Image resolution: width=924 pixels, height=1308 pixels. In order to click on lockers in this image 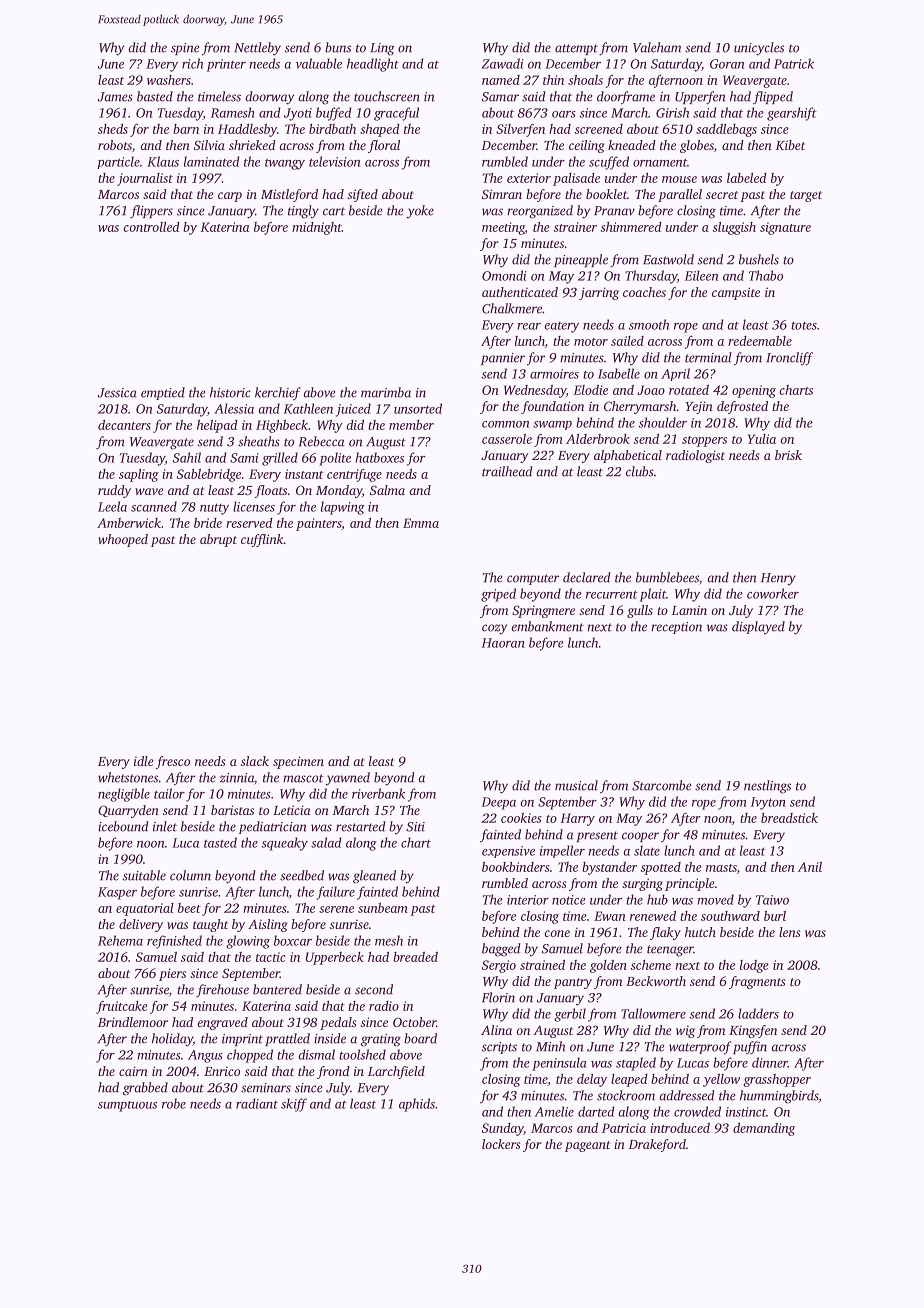, I will do `click(501, 1144)`.
